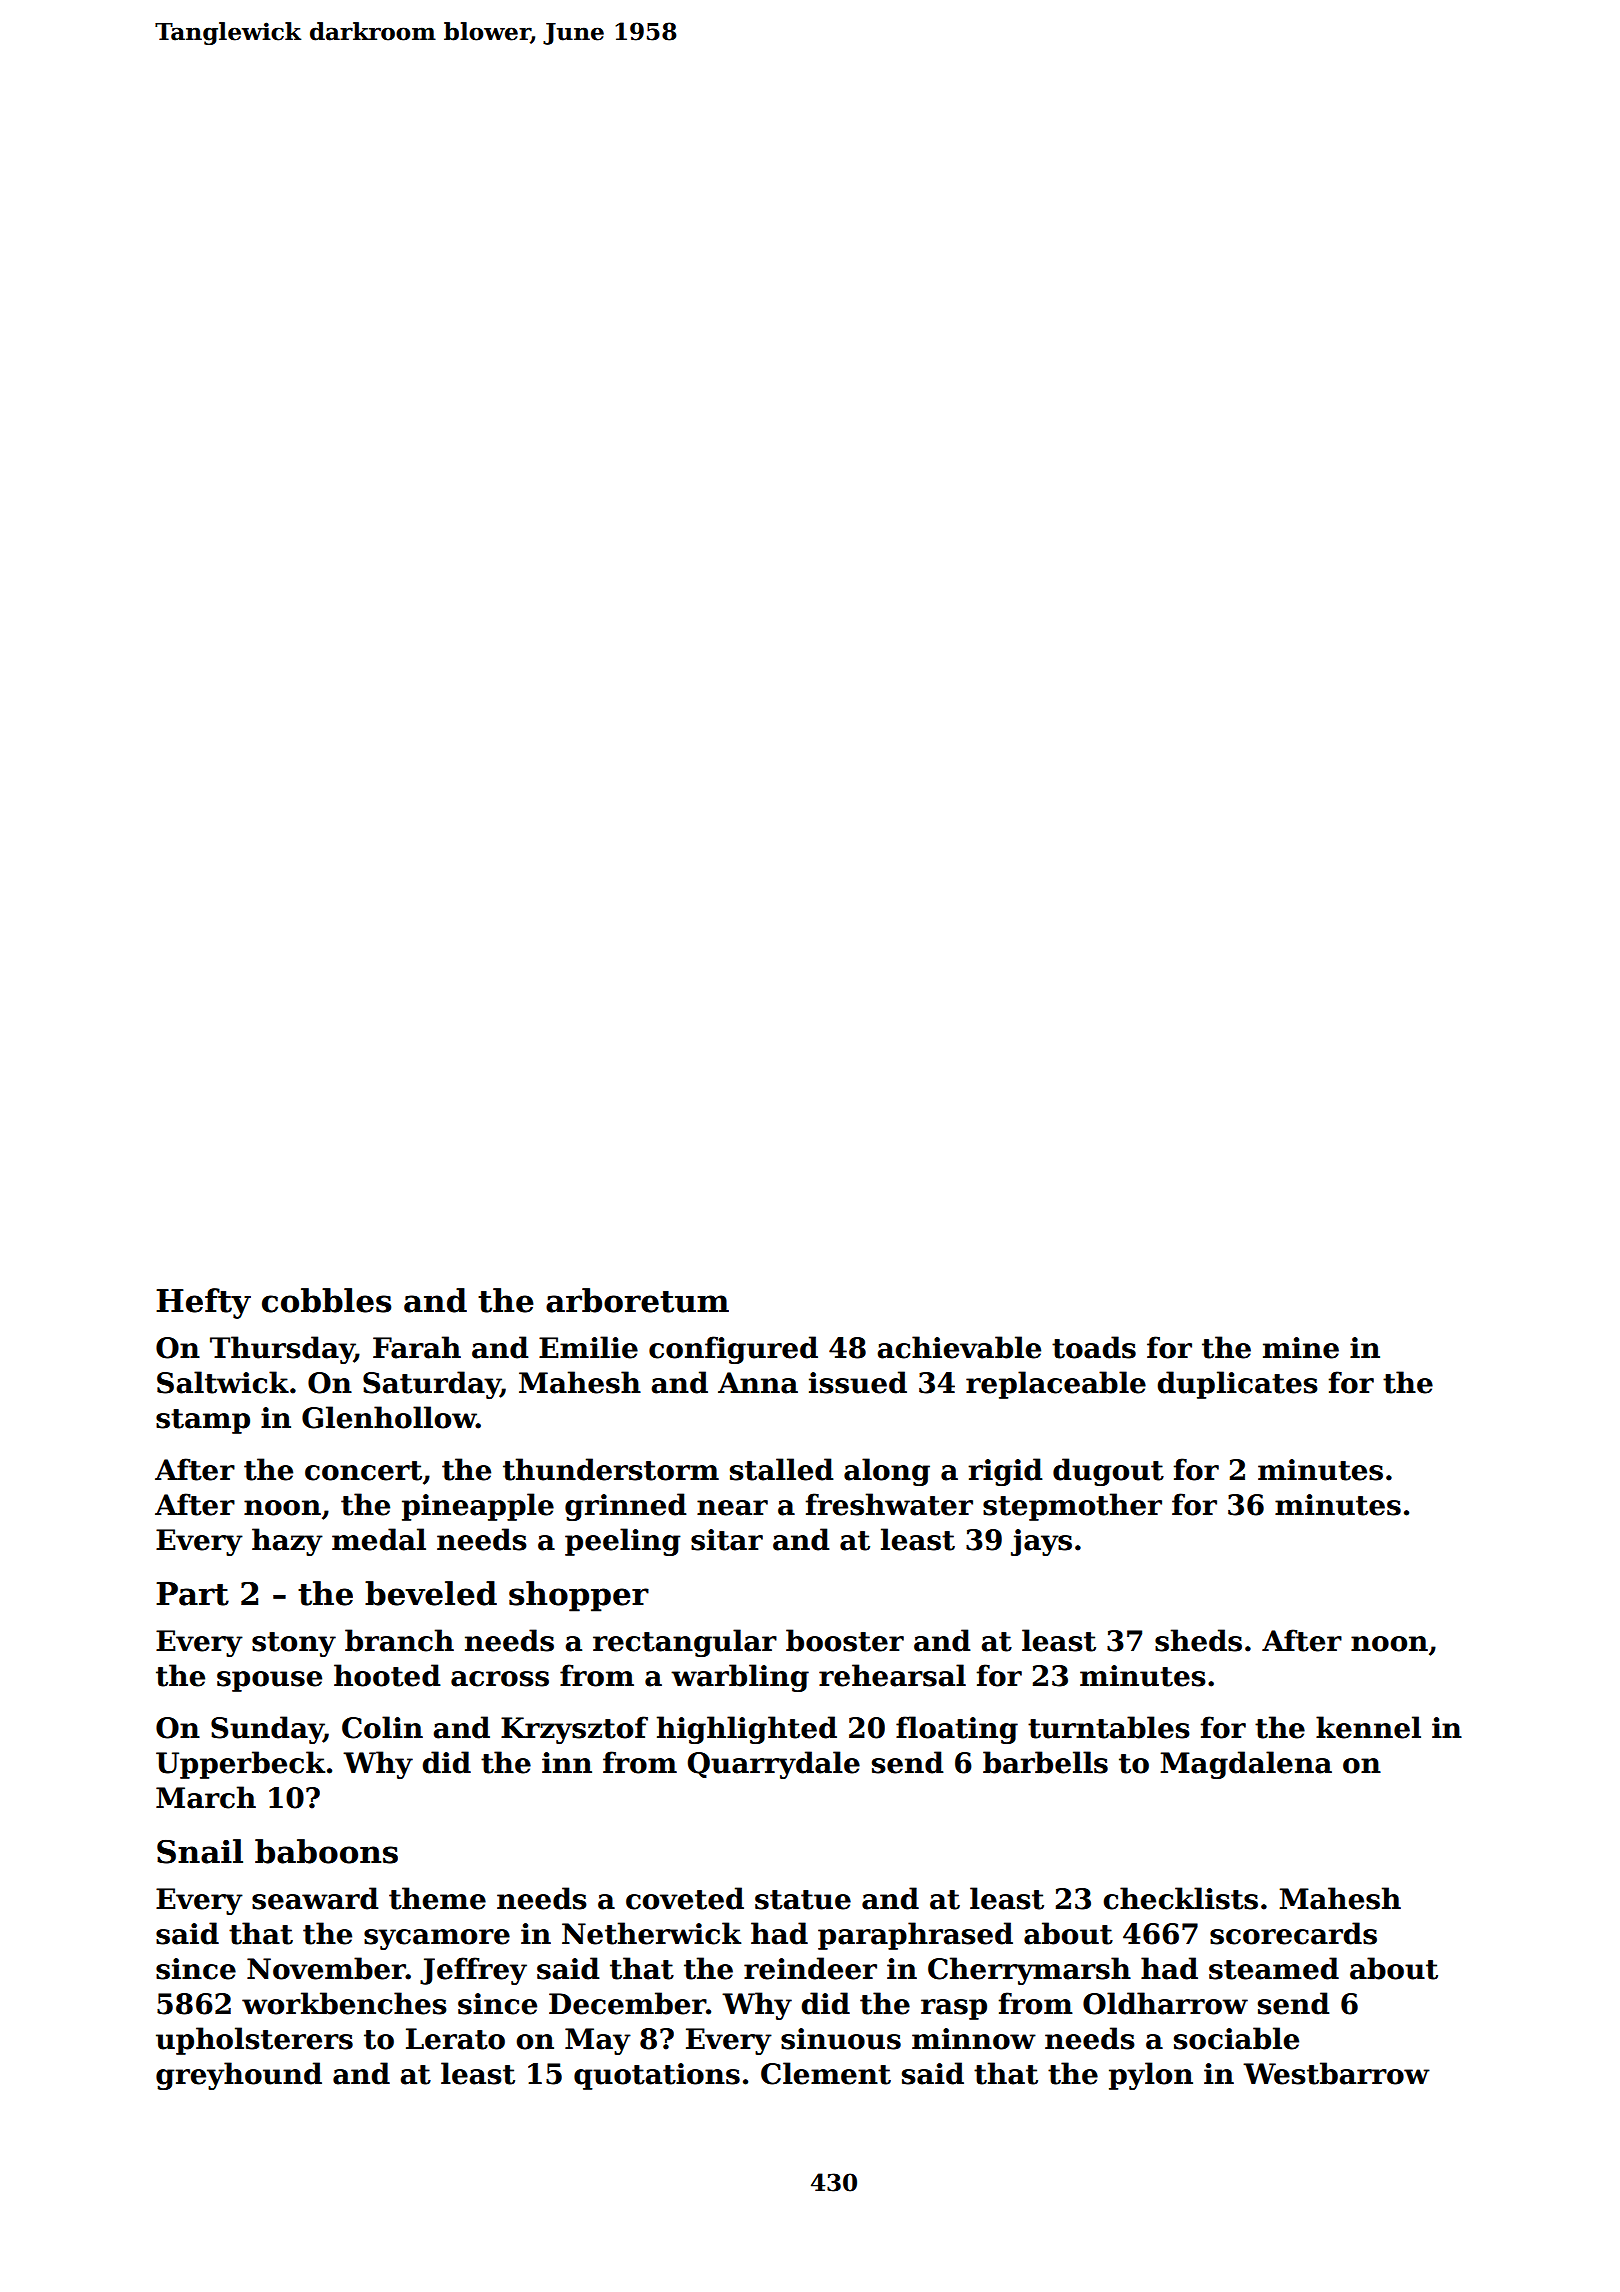 The image size is (1620, 2292). I want to click on configured, so click(733, 1350).
